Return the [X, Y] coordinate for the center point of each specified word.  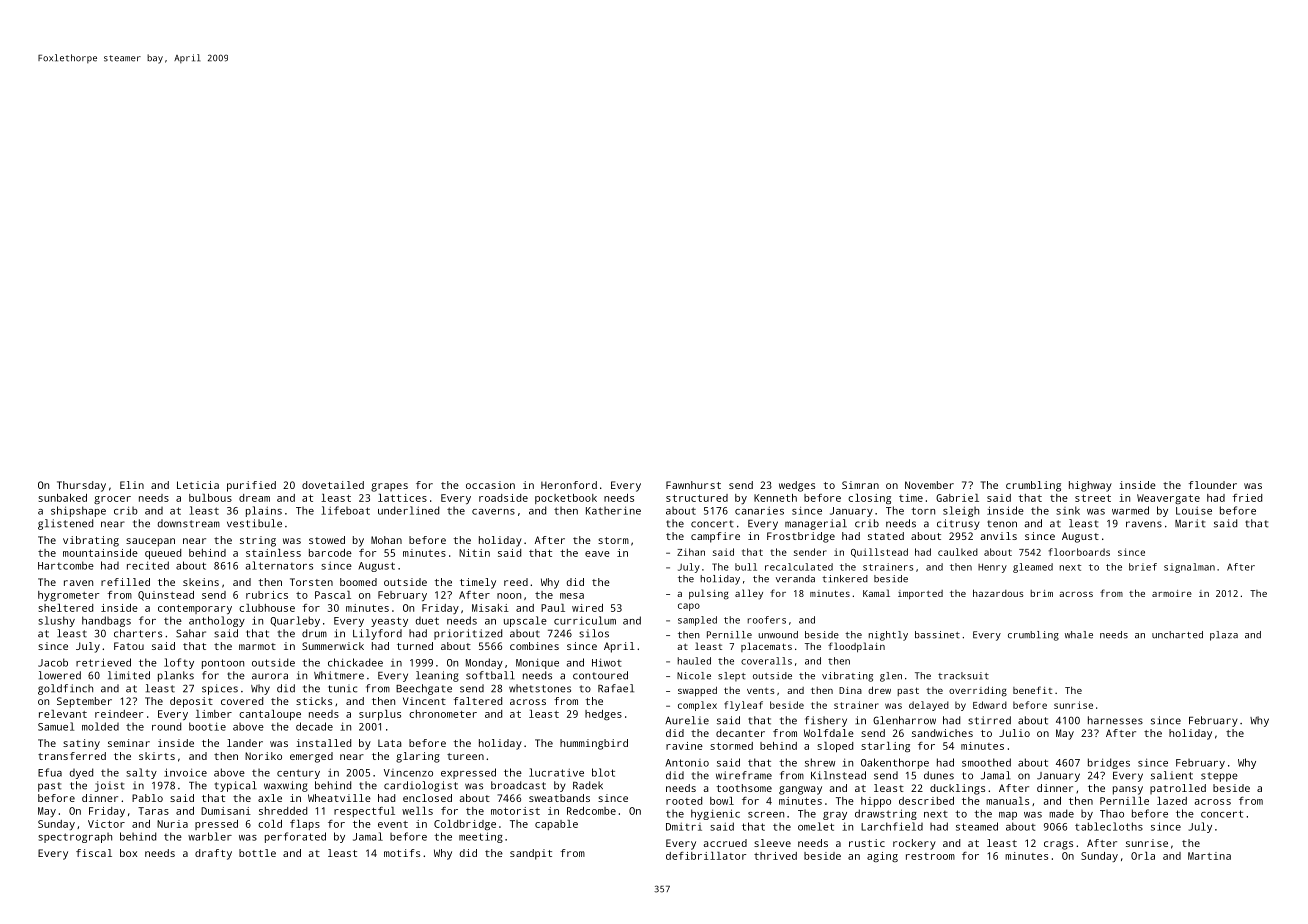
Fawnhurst [693, 485]
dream [254, 498]
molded [100, 726]
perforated [295, 837]
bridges [1109, 763]
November [929, 485]
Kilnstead [838, 775]
